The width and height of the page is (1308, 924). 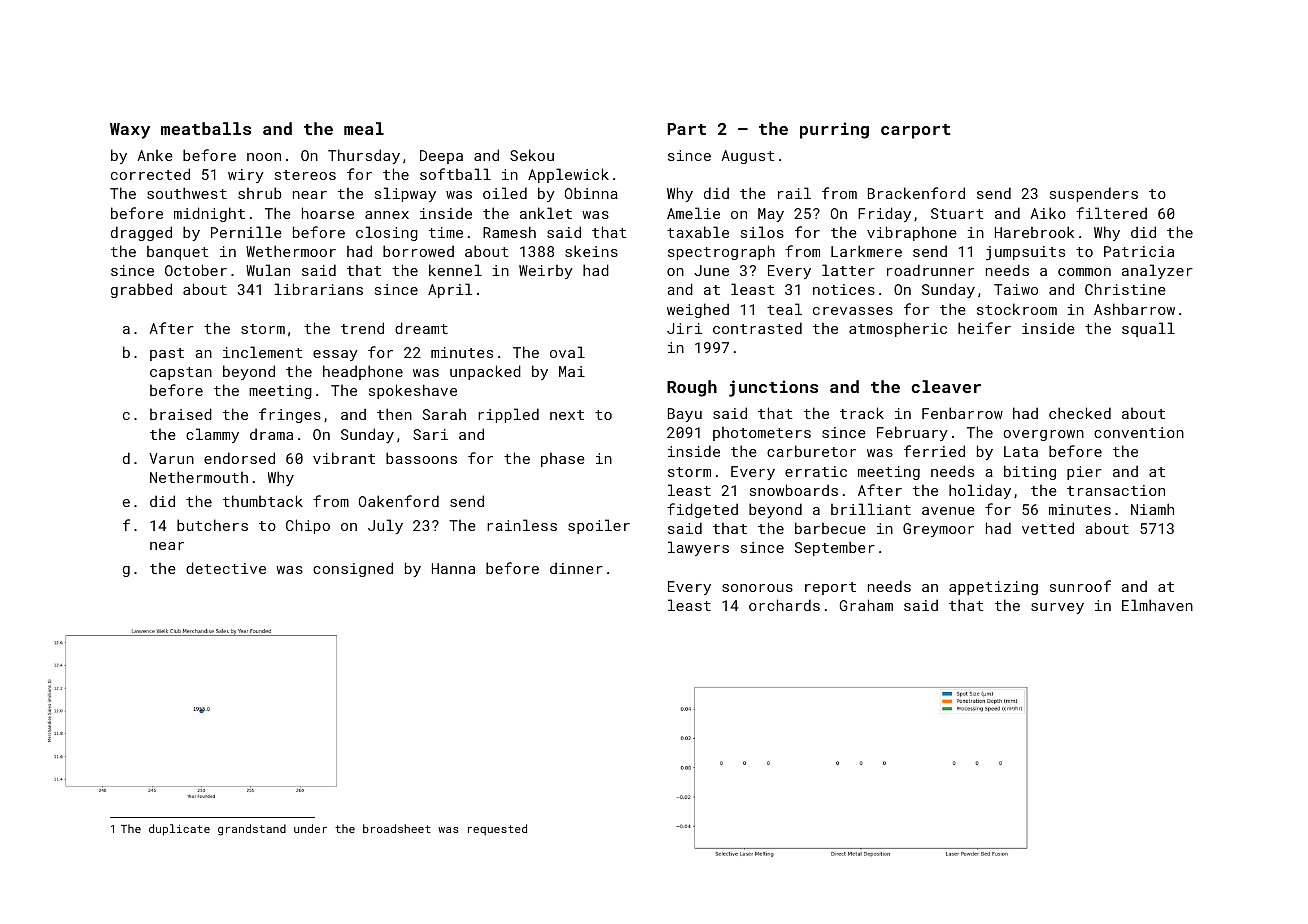 What do you see at coordinates (576, 568) in the page?
I see `dinner` at bounding box center [576, 568].
